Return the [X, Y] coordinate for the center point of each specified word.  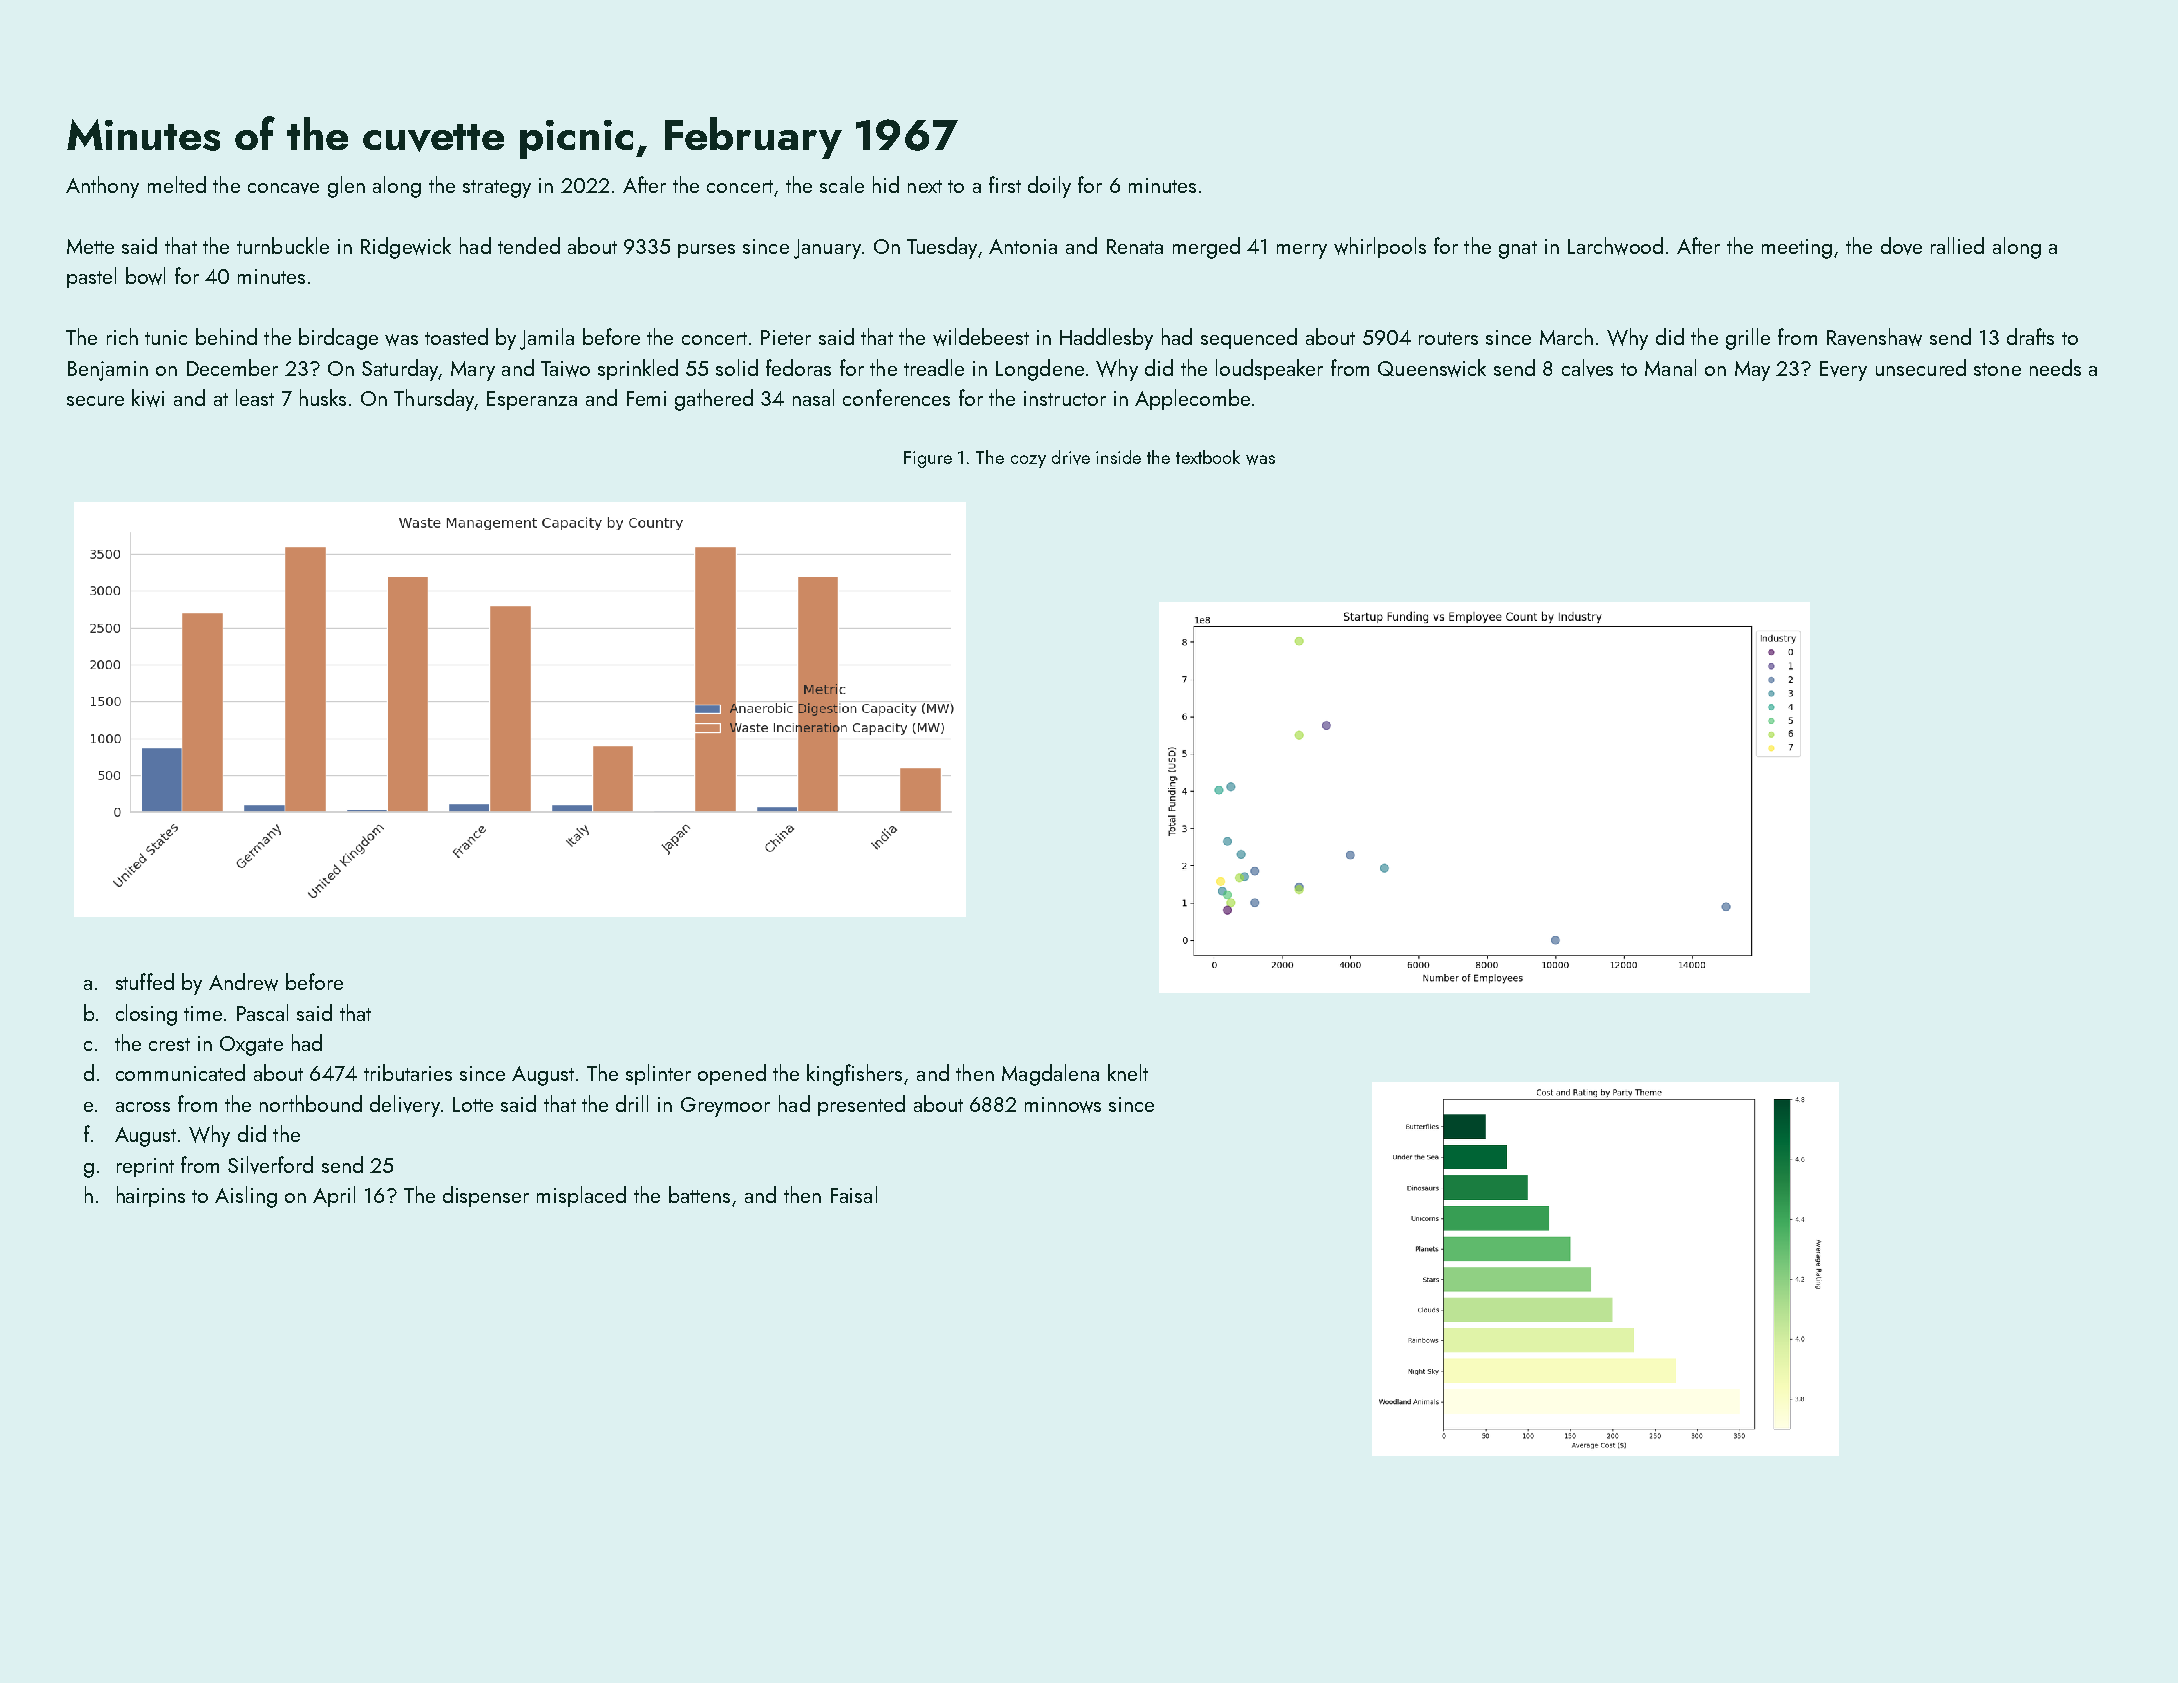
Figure [928, 459]
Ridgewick [406, 248]
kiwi [148, 398]
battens [699, 1194]
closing [146, 1015]
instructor [1065, 398]
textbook [1208, 457]
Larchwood [1615, 246]
